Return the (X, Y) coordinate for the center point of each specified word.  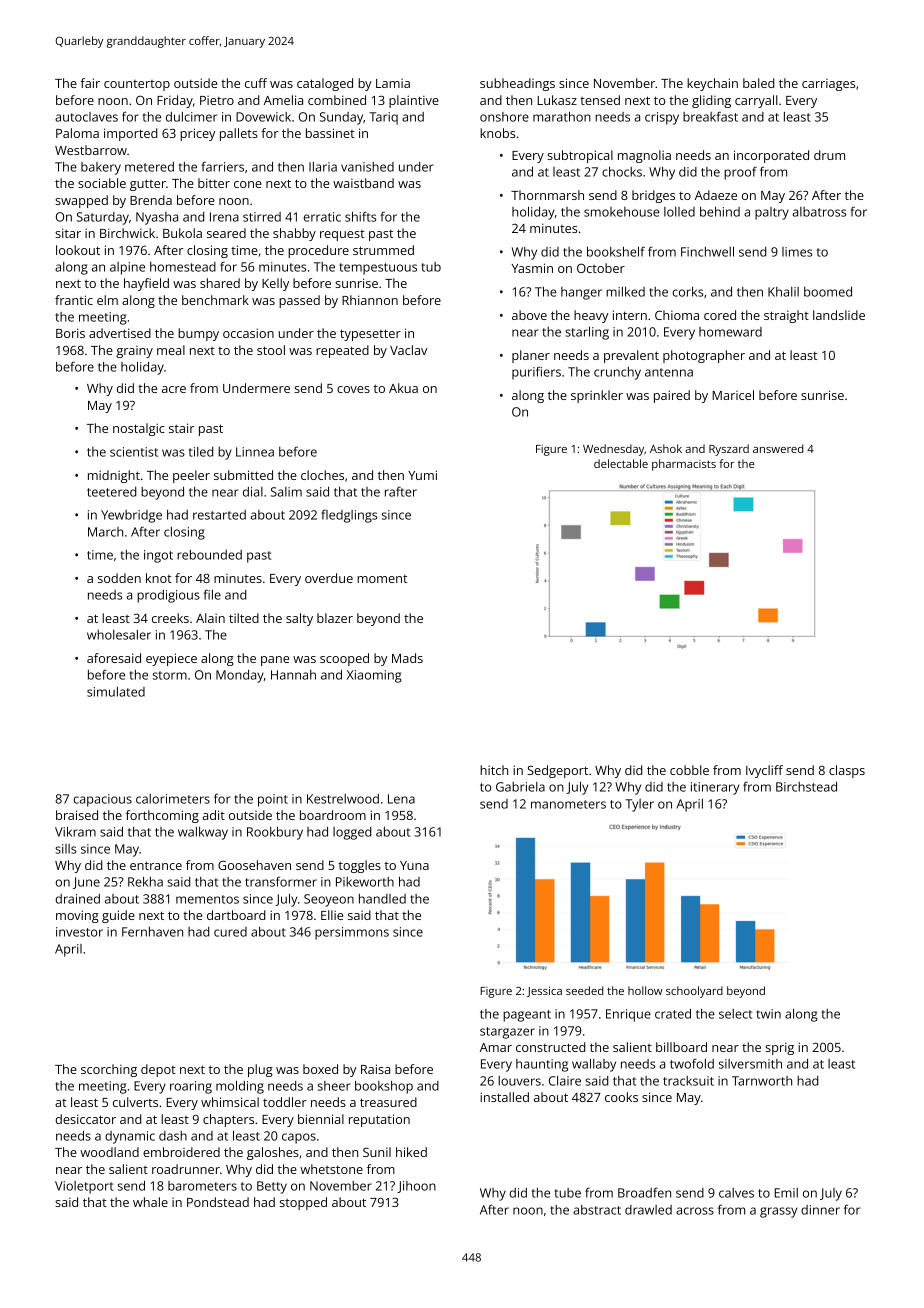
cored (720, 315)
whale (150, 1202)
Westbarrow (91, 150)
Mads (407, 658)
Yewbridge (131, 516)
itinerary (715, 788)
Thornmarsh (547, 195)
